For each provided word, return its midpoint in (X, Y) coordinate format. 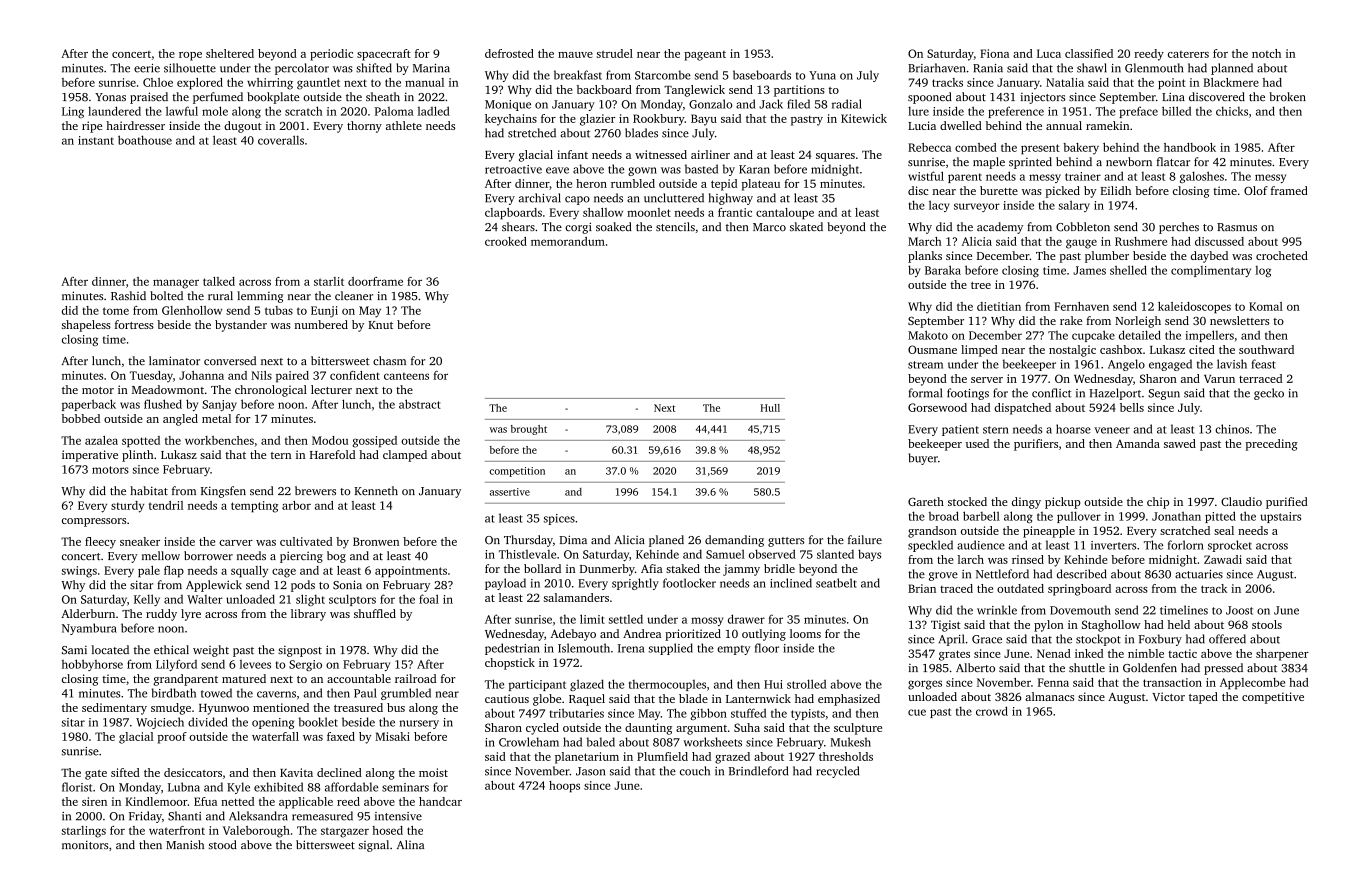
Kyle (238, 788)
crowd (992, 711)
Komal (1266, 306)
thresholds (846, 756)
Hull (770, 408)
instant (96, 140)
